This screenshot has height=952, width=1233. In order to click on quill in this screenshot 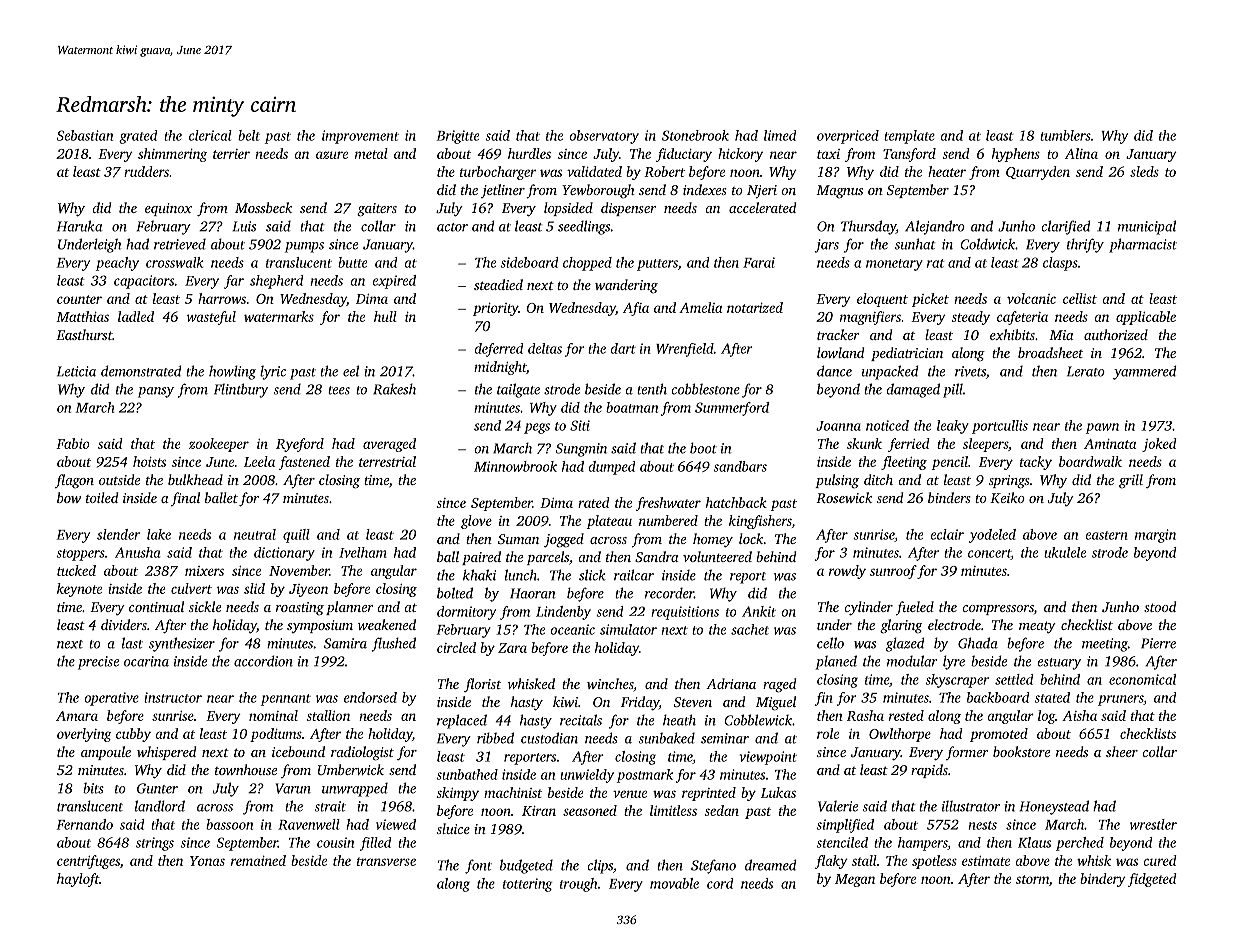, I will do `click(296, 536)`.
